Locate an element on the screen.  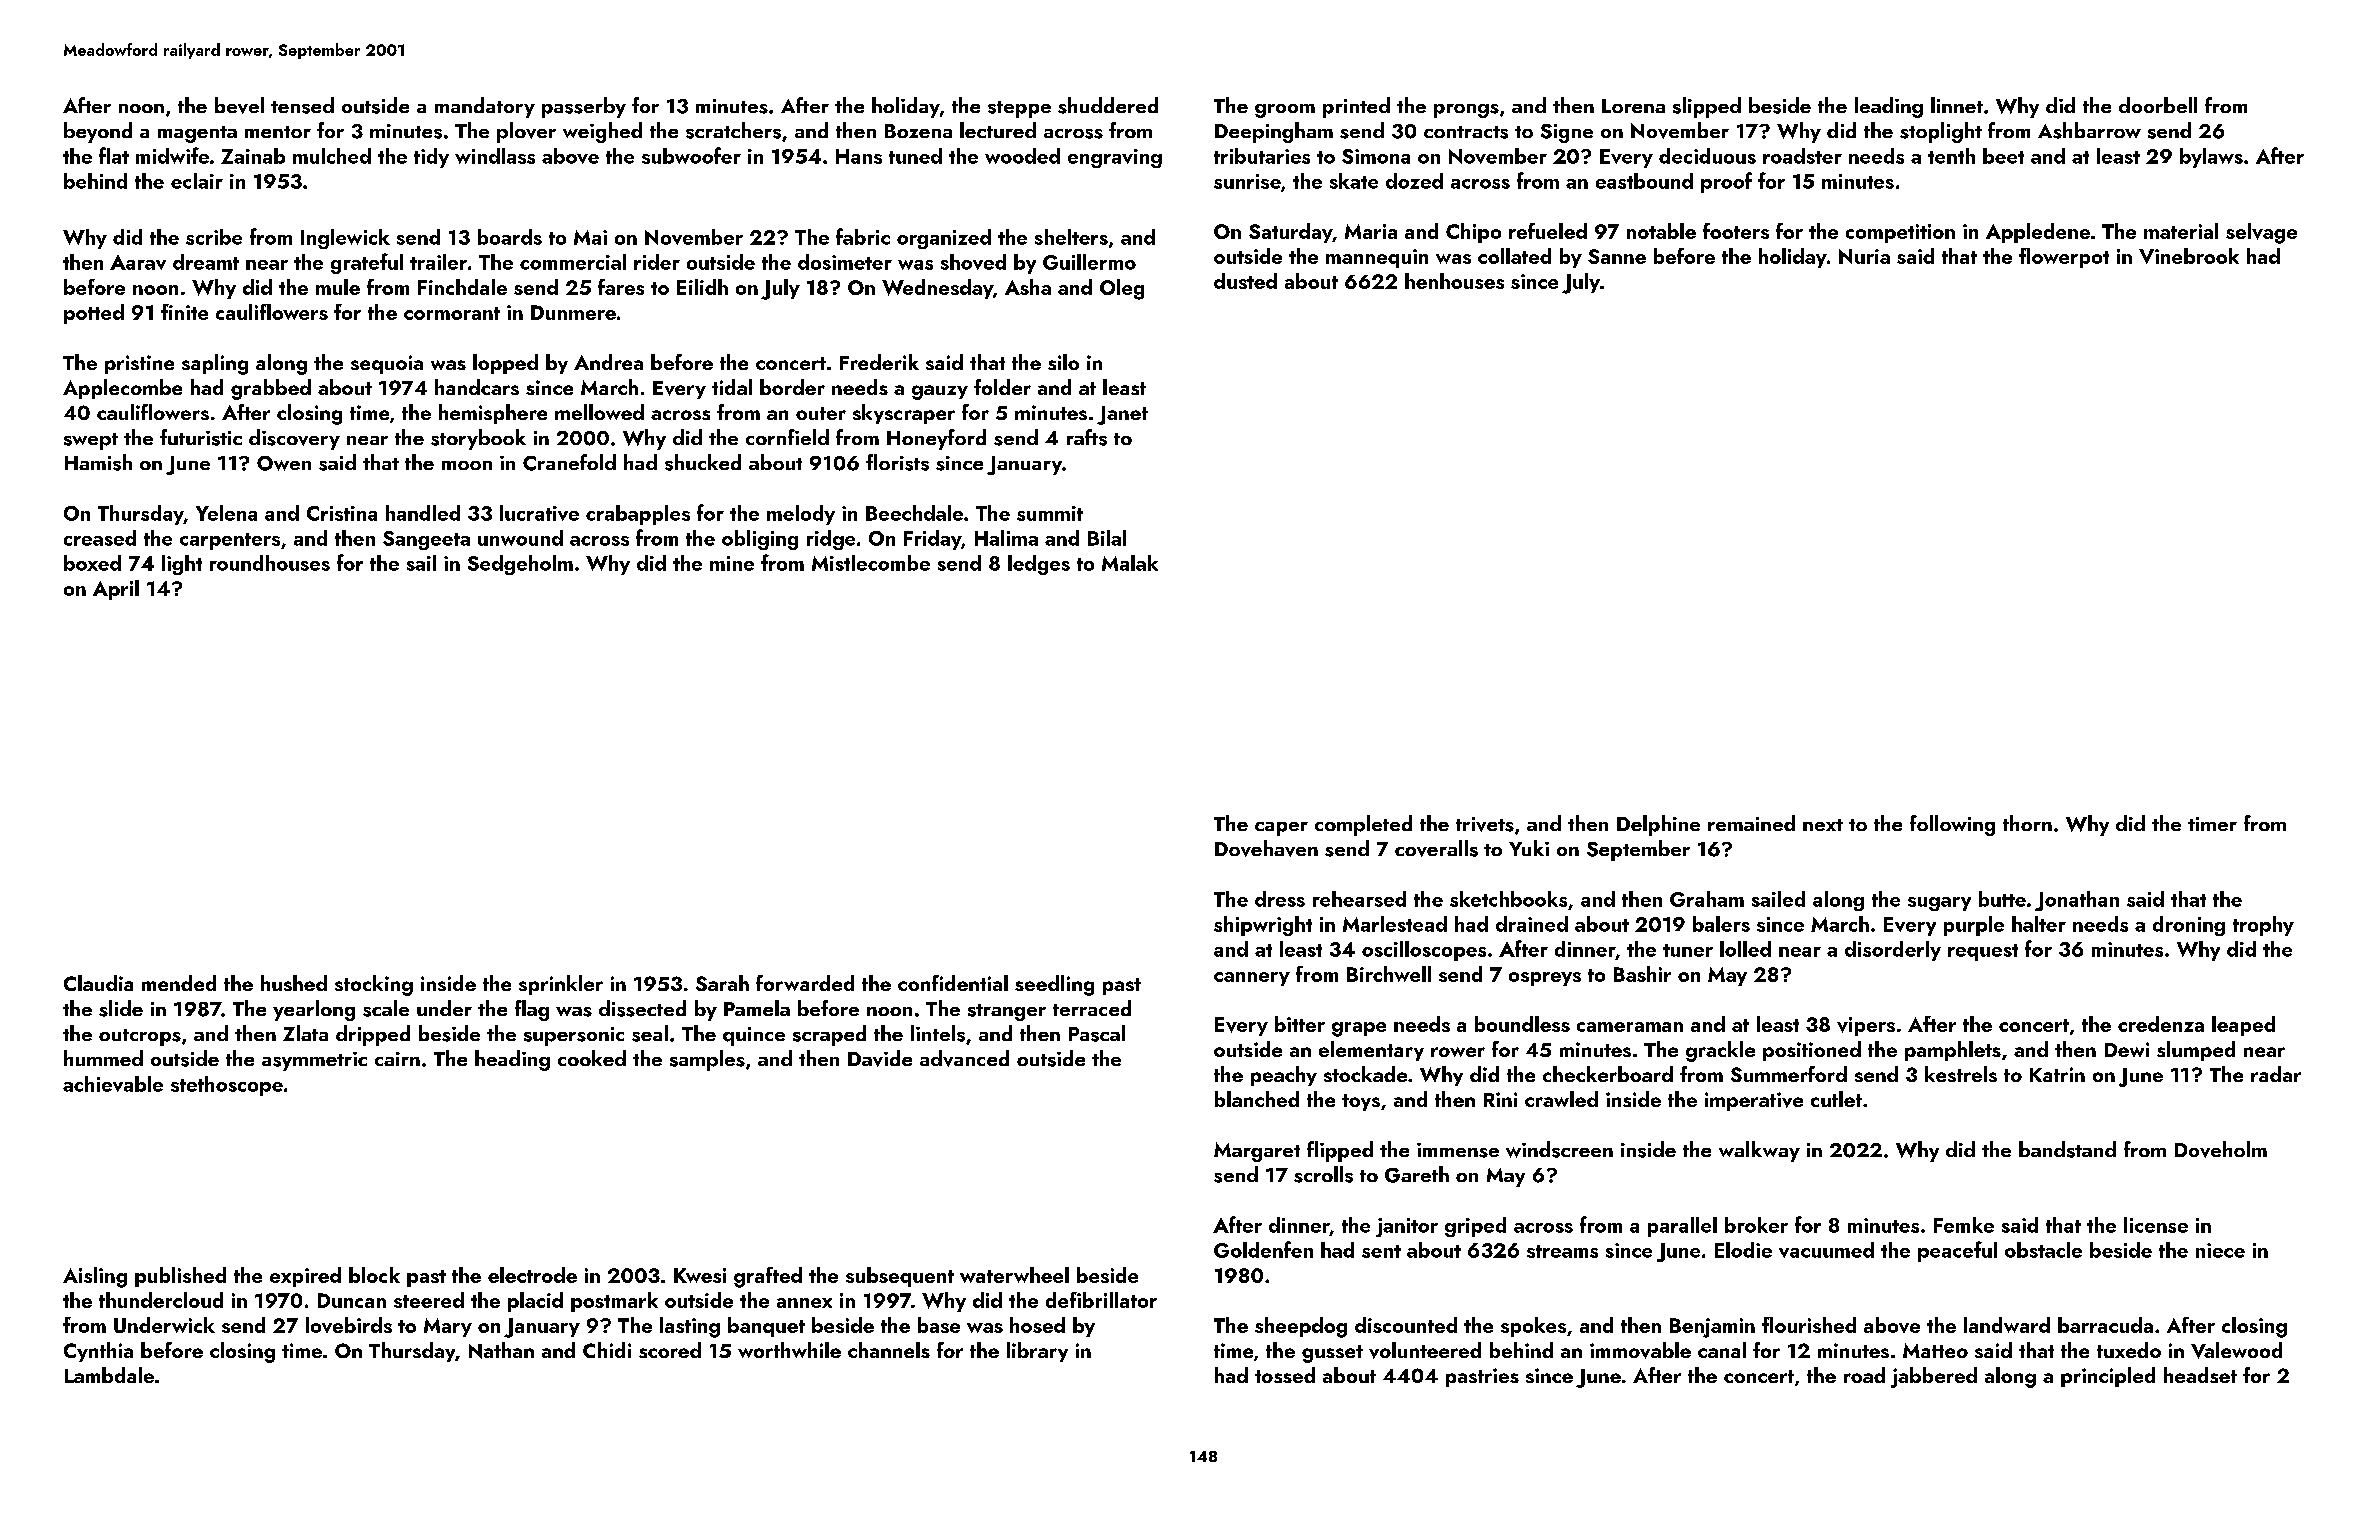
advanced is located at coordinates (964, 1058).
